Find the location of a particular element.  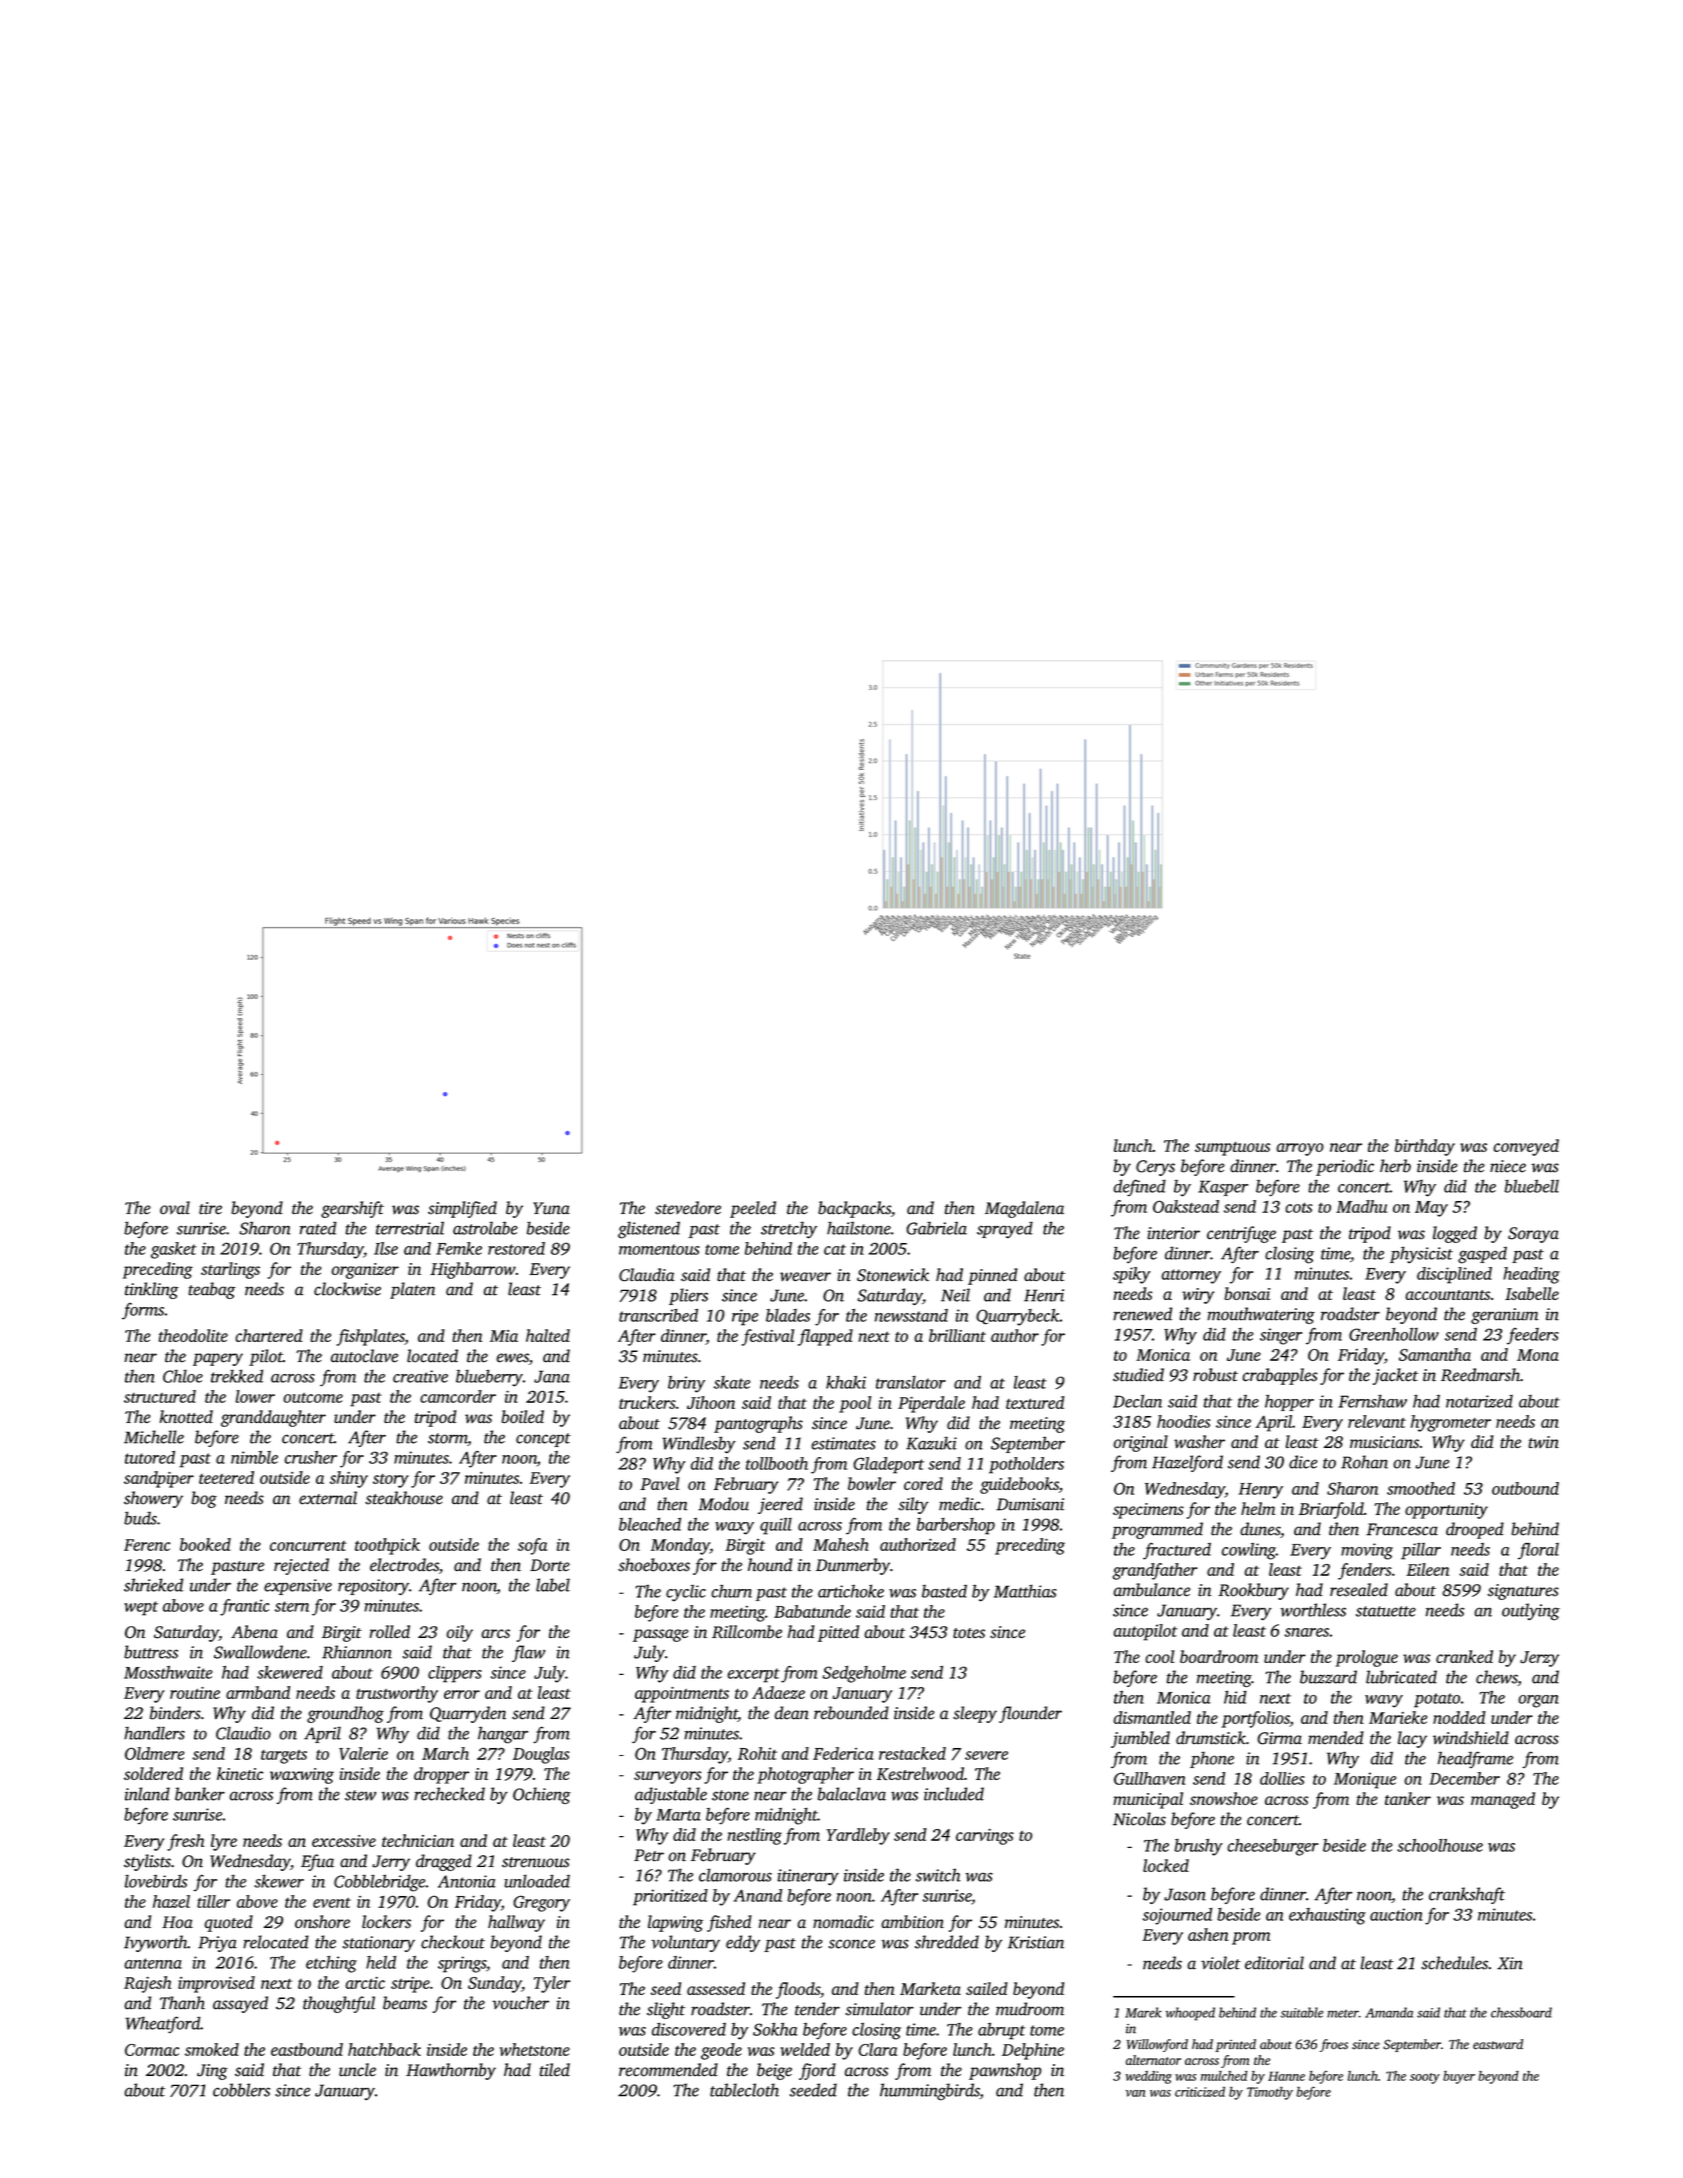

assayed is located at coordinates (240, 2004).
